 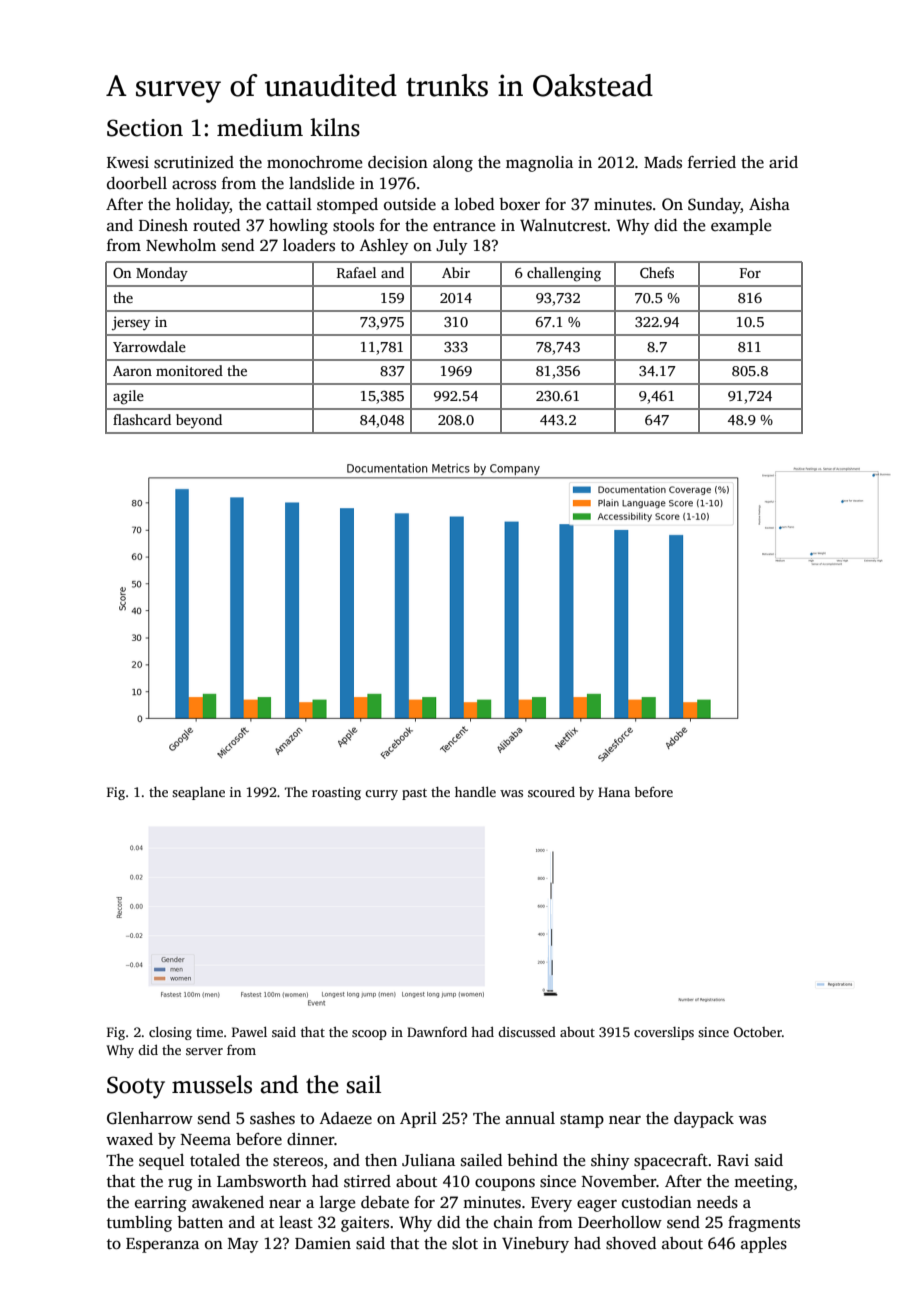 I want to click on discussed, so click(x=527, y=1031).
